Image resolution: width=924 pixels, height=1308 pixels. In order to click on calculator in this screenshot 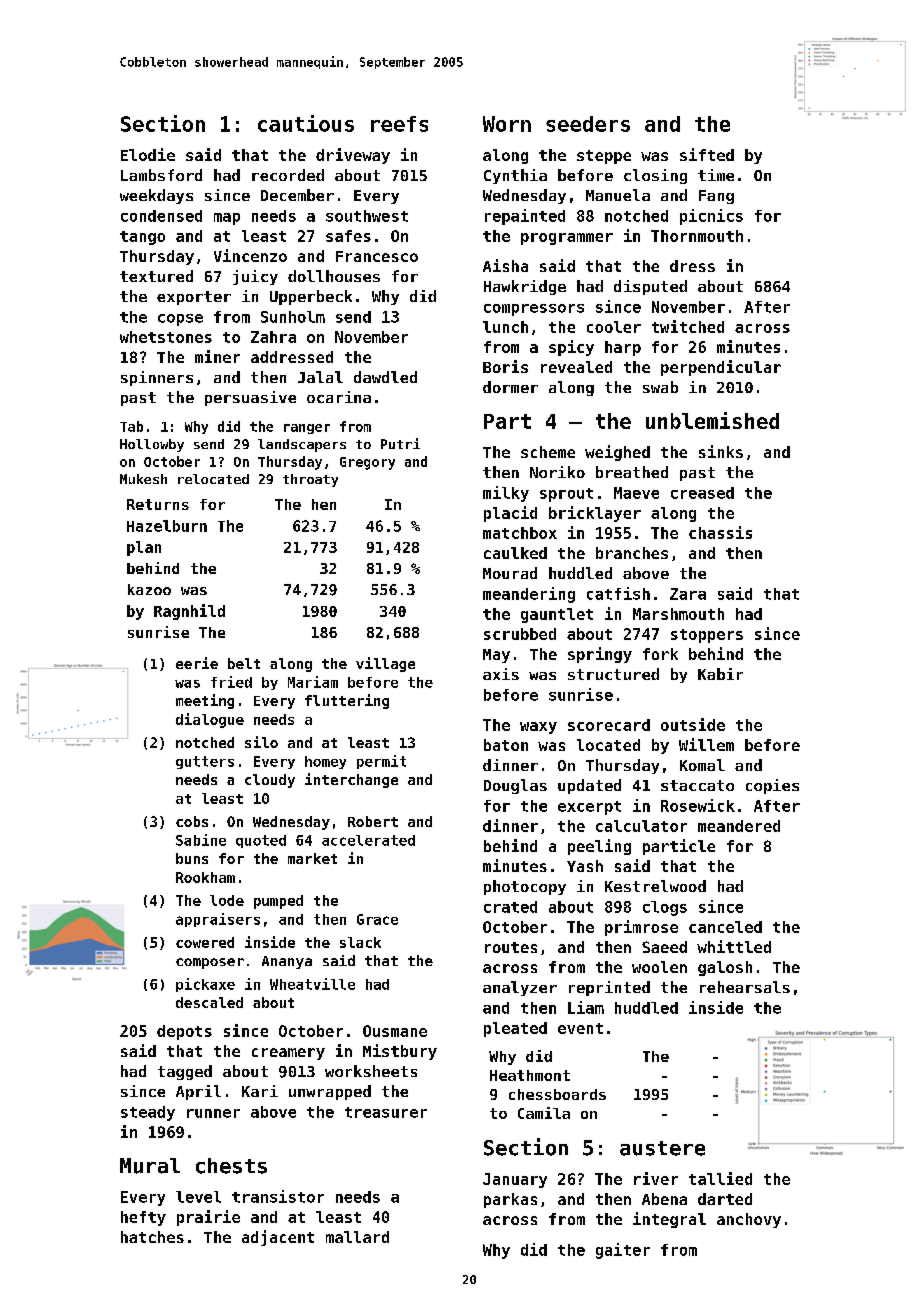, I will do `click(641, 826)`.
